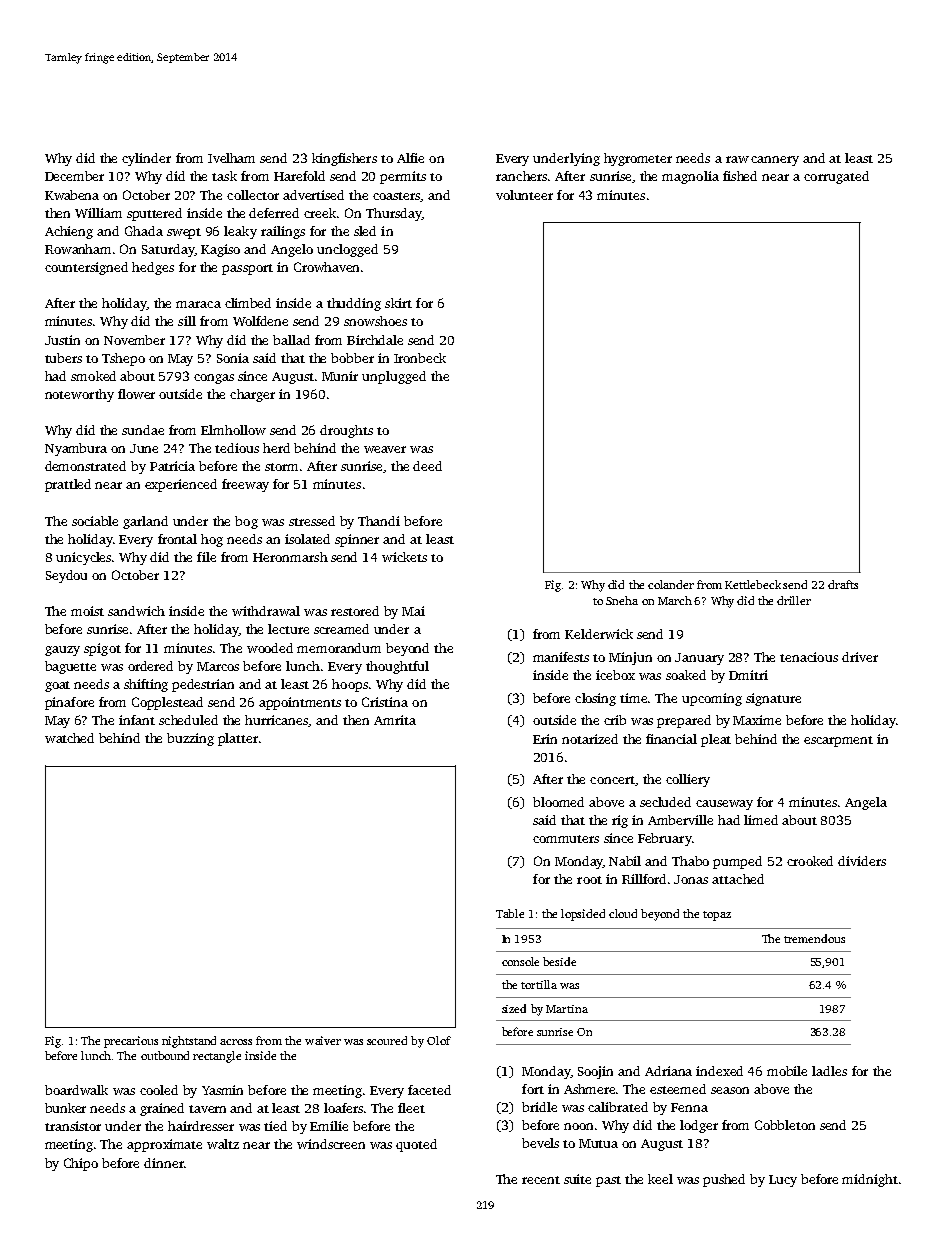  Describe the element at coordinates (136, 611) in the screenshot. I see `sandwich` at that location.
